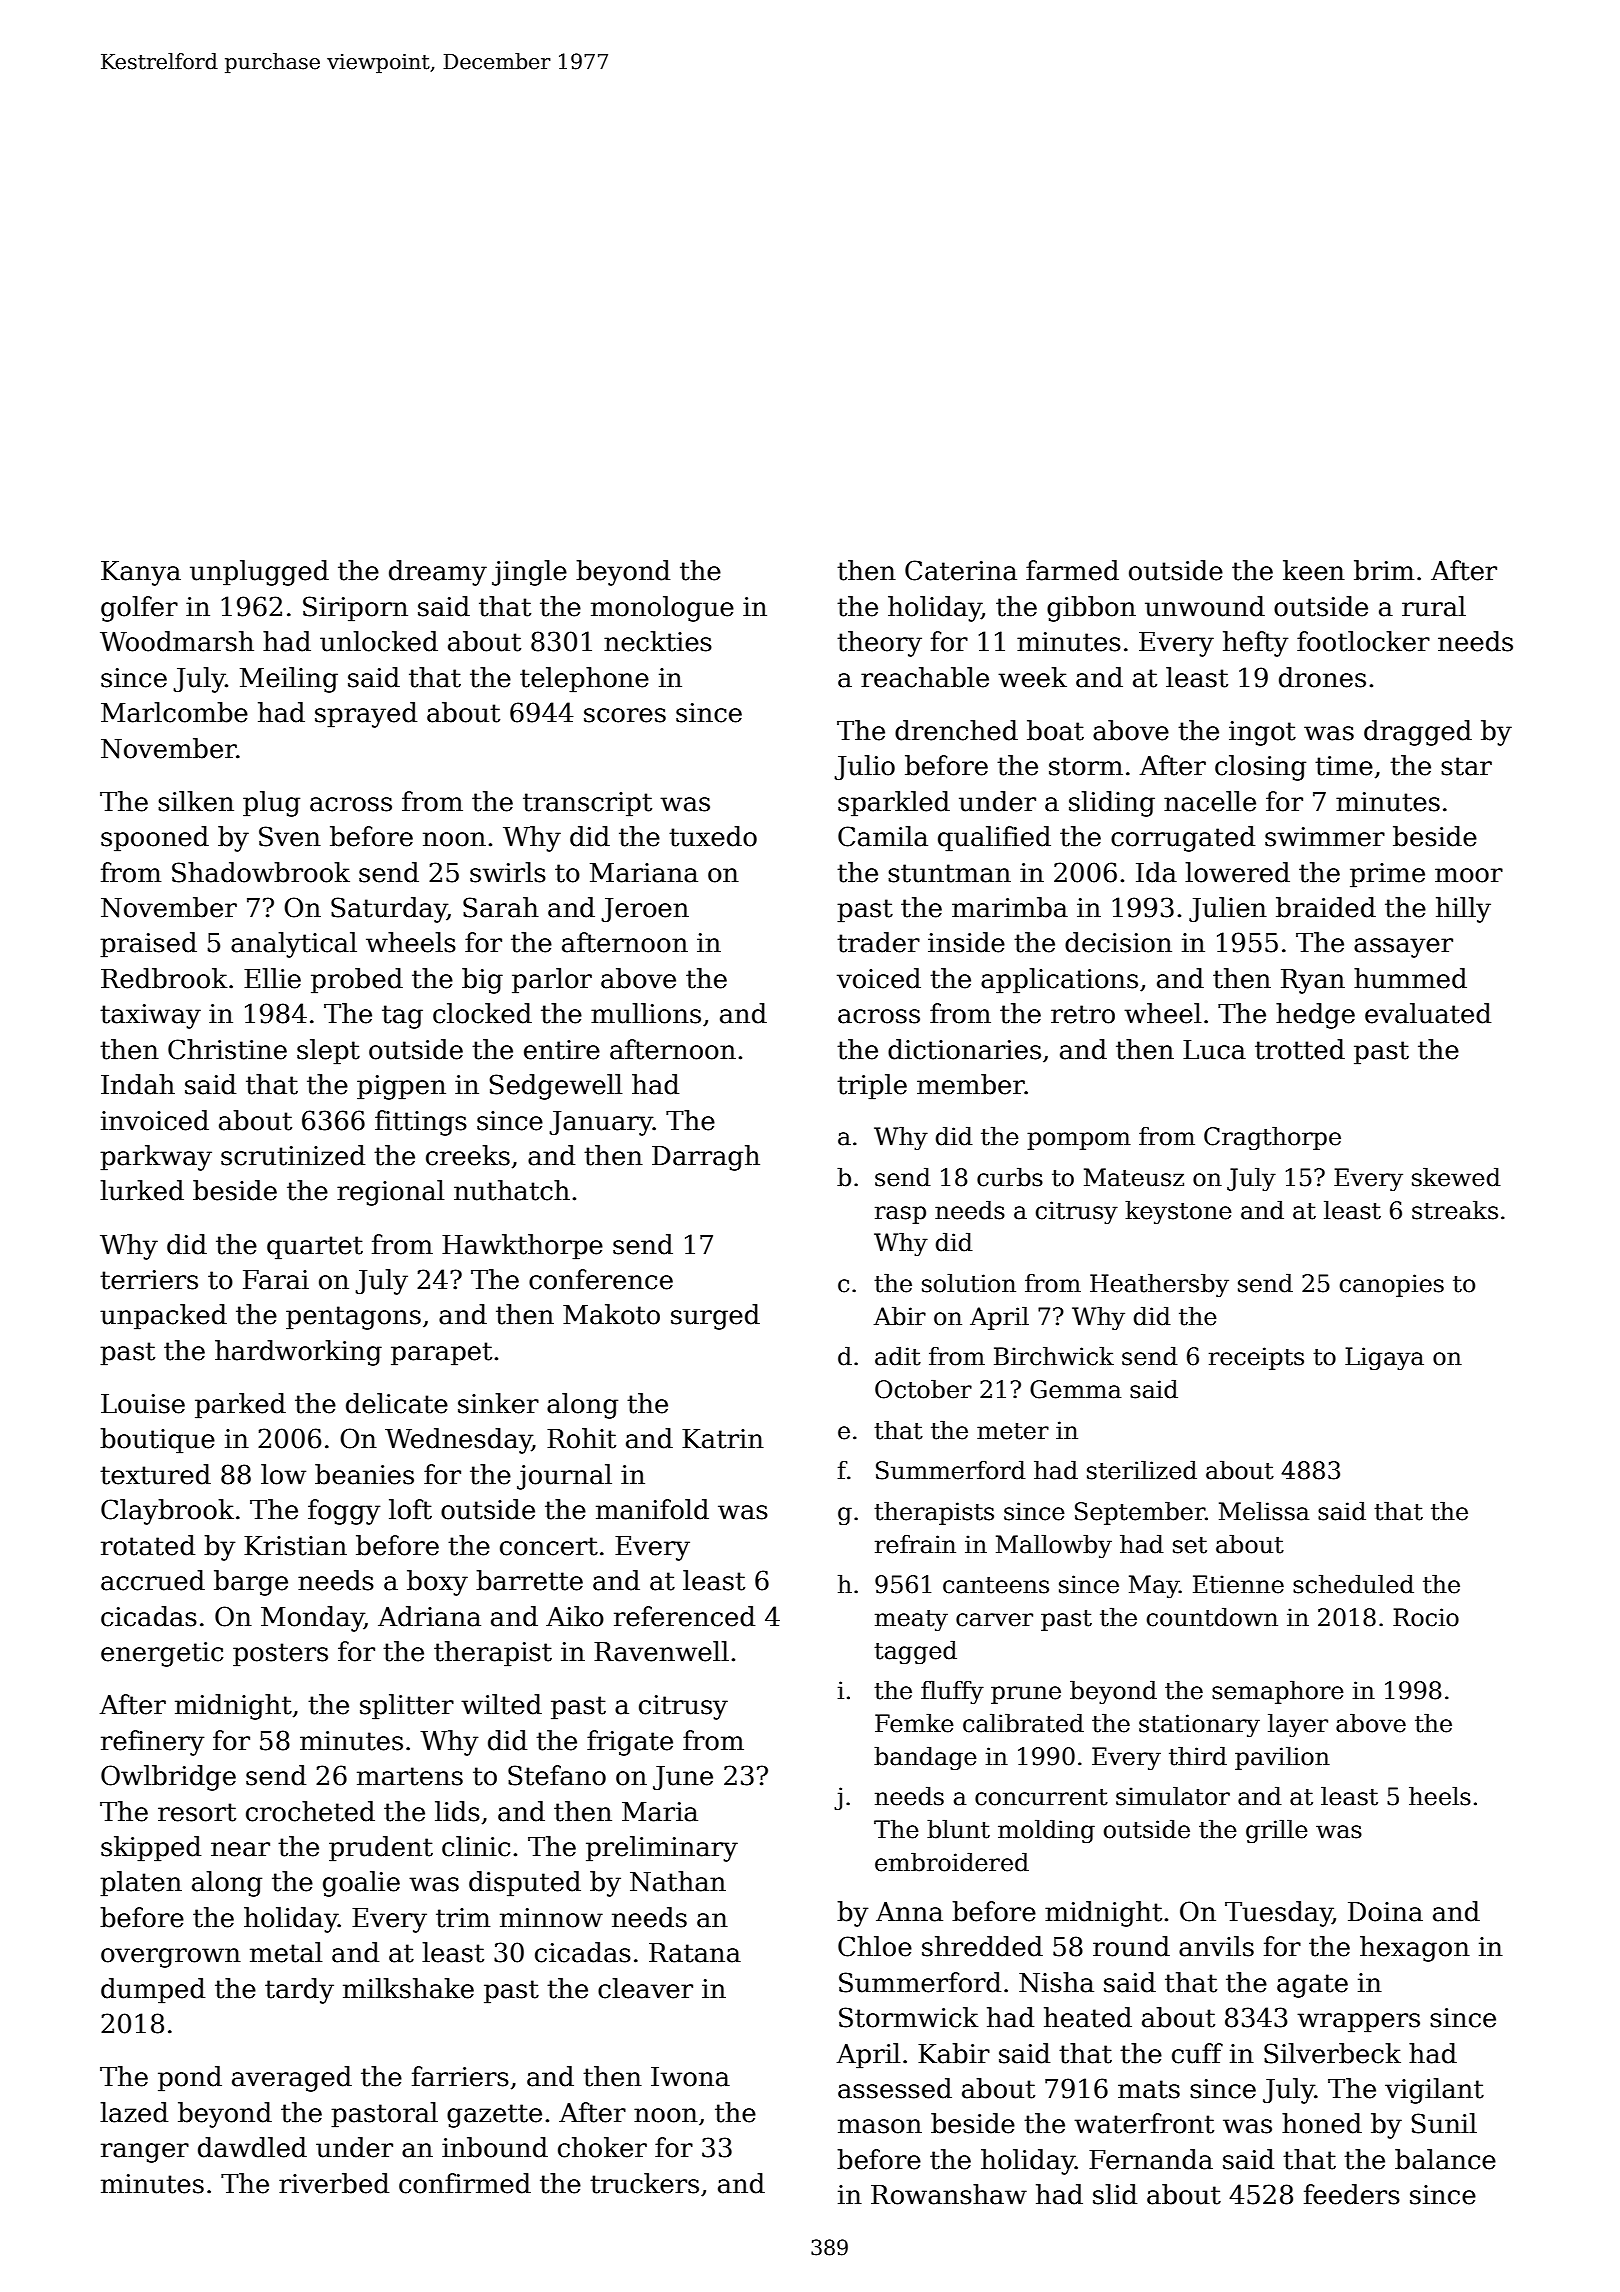 This screenshot has height=2292, width=1620. What do you see at coordinates (252, 2147) in the screenshot?
I see `dawdled` at bounding box center [252, 2147].
